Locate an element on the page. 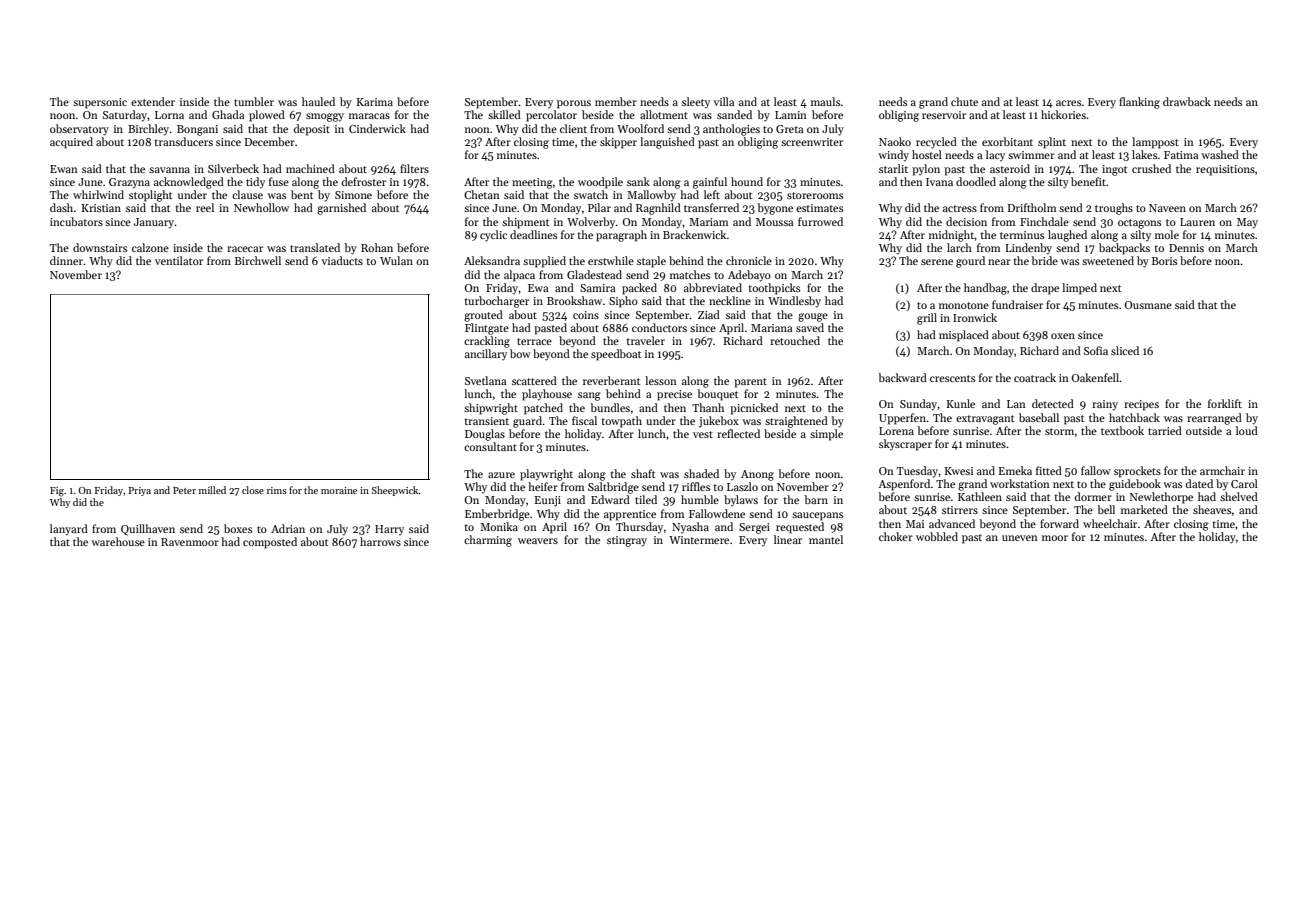 The width and height of the image is (1308, 924). Lamin is located at coordinates (791, 115).
